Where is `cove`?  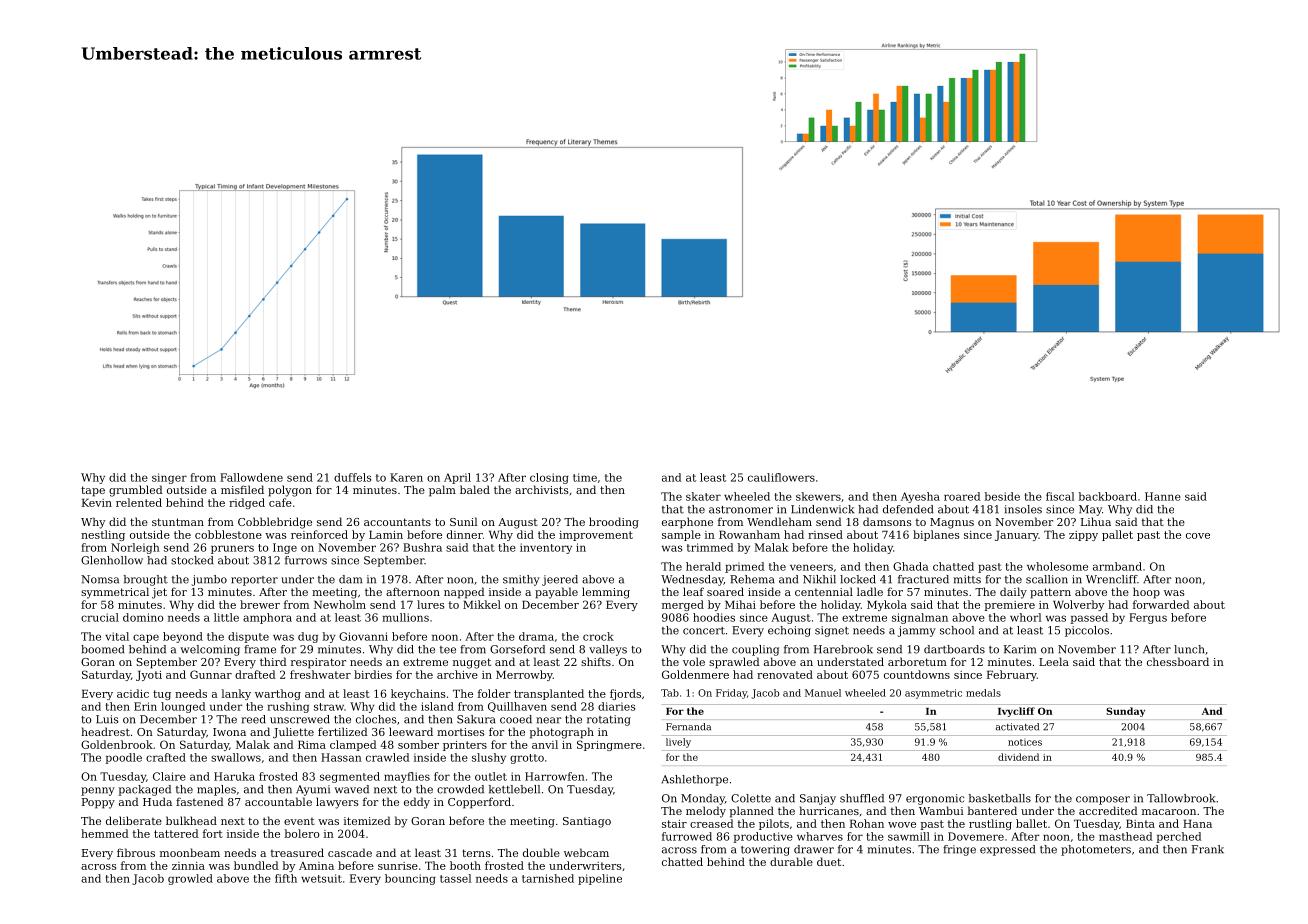 cove is located at coordinates (1198, 536).
